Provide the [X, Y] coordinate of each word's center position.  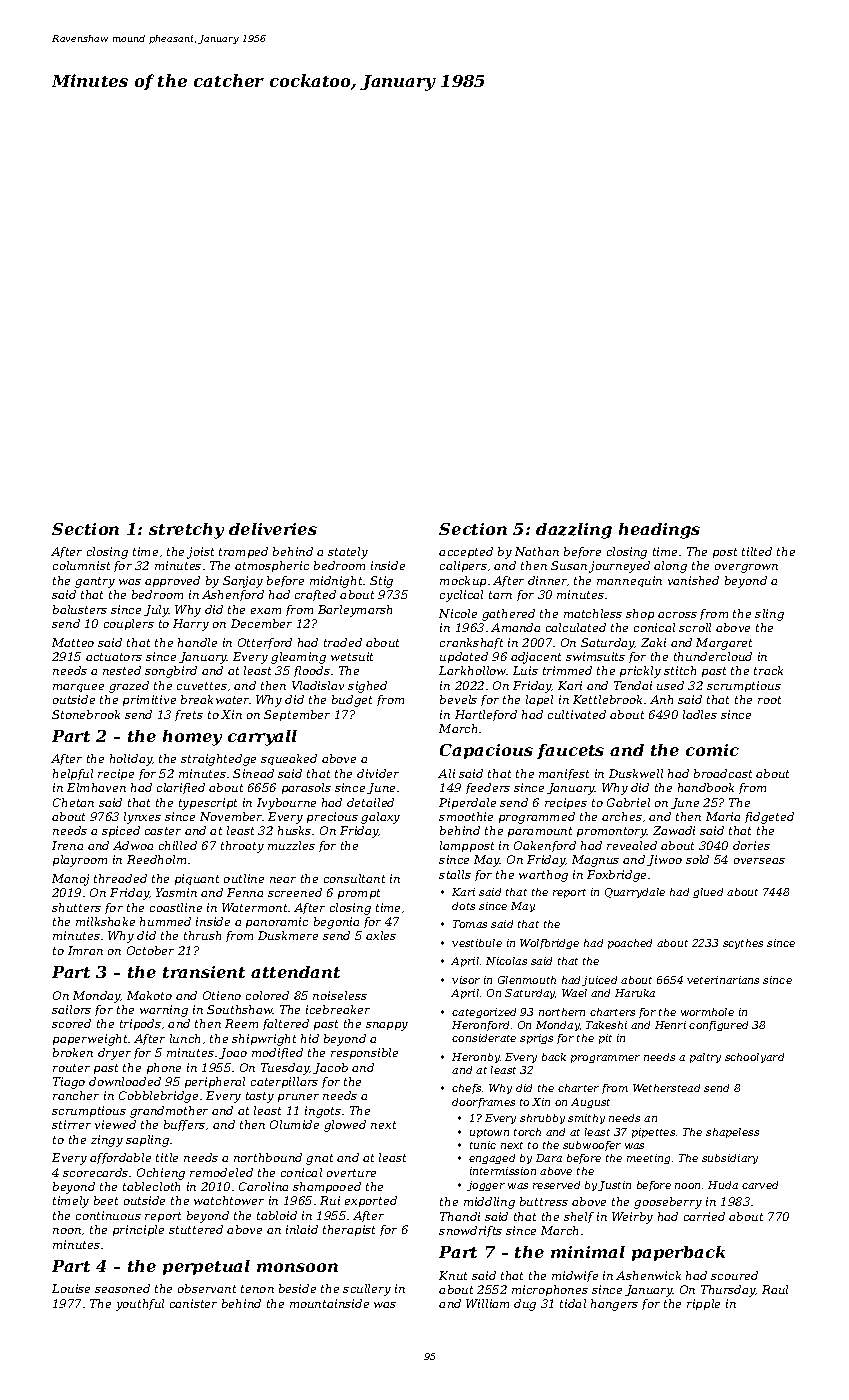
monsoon [297, 1267]
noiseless [340, 995]
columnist [81, 565]
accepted [466, 552]
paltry [705, 1058]
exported [371, 1201]
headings [659, 531]
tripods [140, 1024]
